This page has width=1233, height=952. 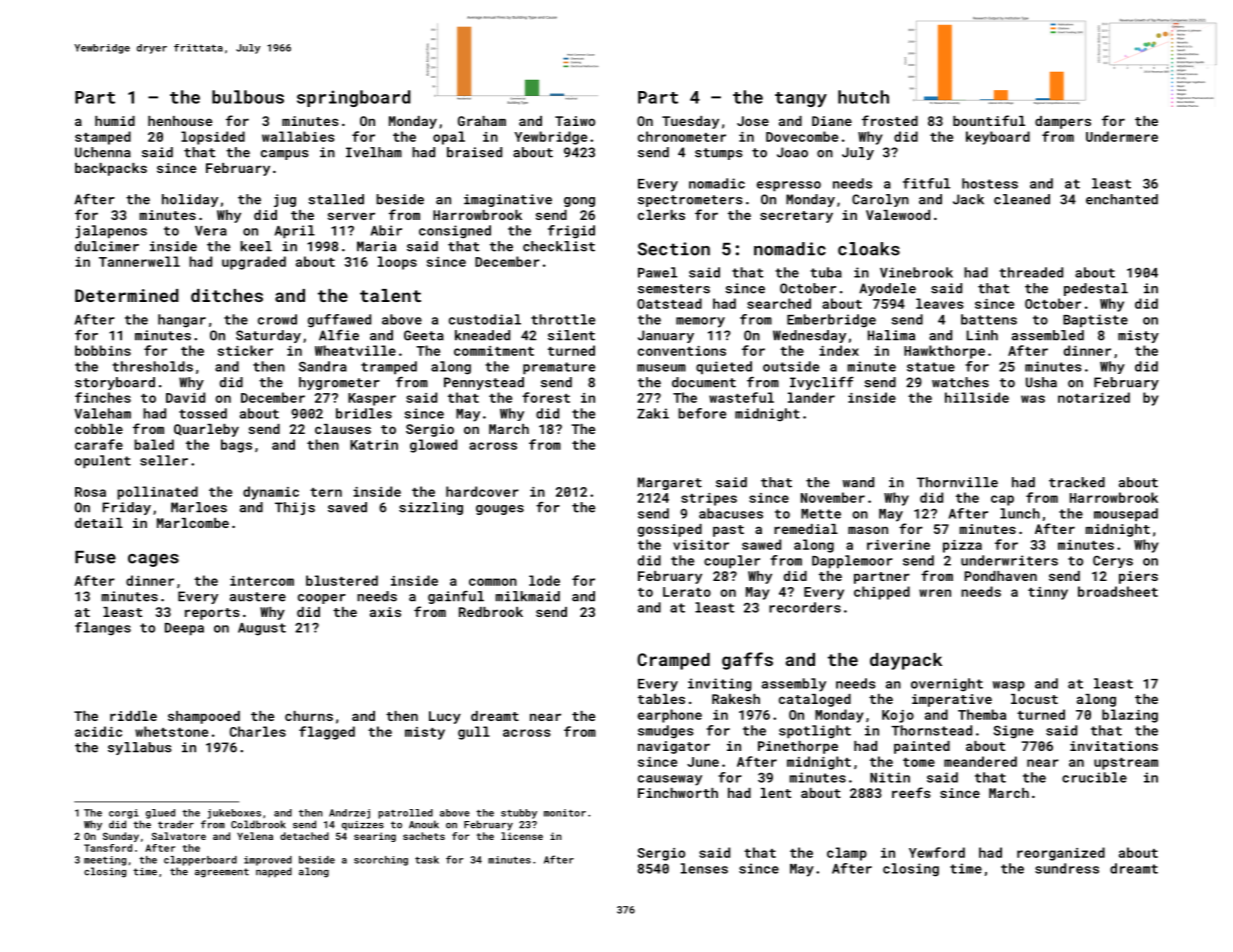 What do you see at coordinates (179, 836) in the page?
I see `Salvatore` at bounding box center [179, 836].
